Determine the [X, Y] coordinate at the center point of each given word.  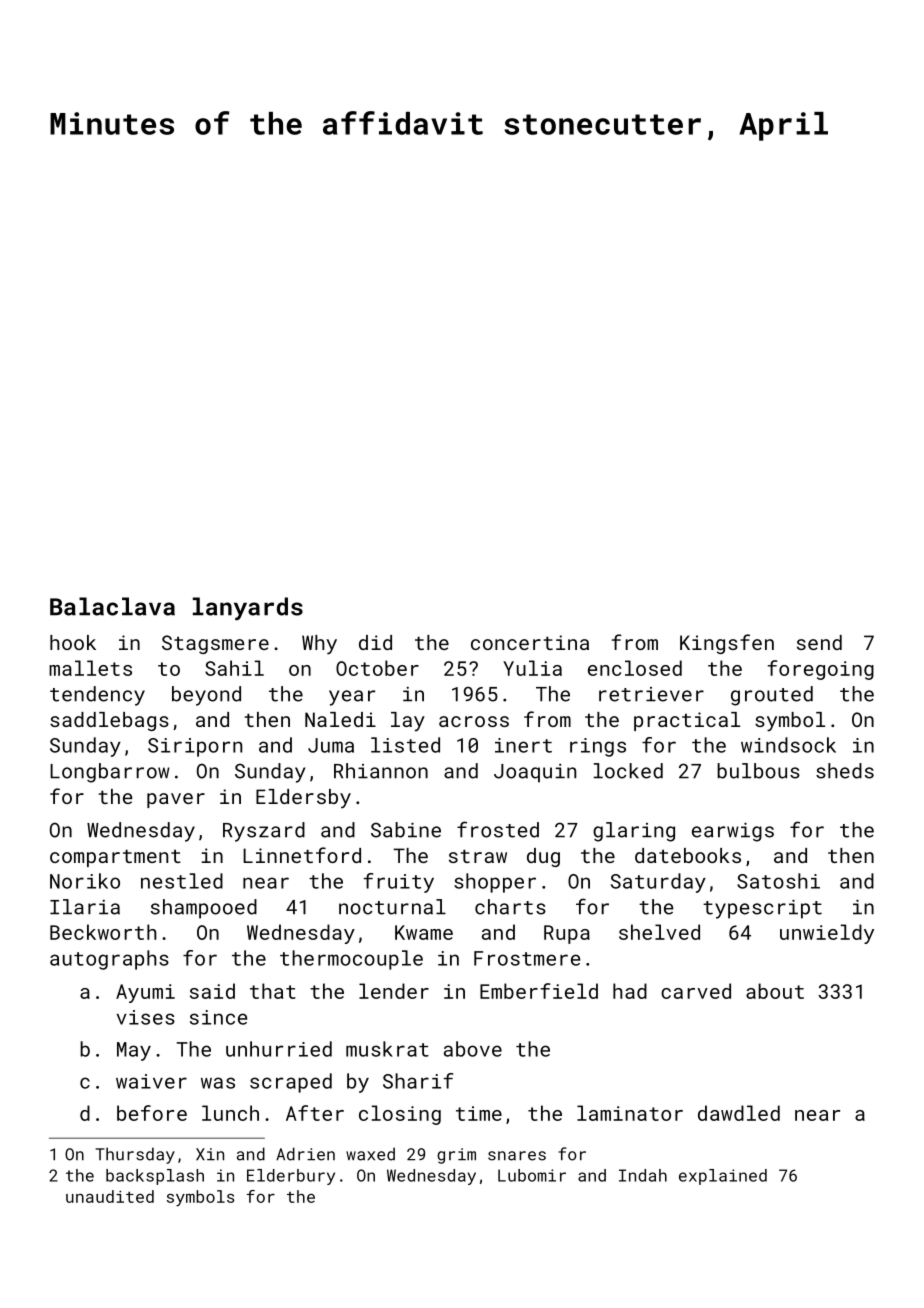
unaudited [110, 1196]
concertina [530, 642]
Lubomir [532, 1175]
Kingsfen [727, 644]
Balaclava [112, 606]
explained [723, 1177]
